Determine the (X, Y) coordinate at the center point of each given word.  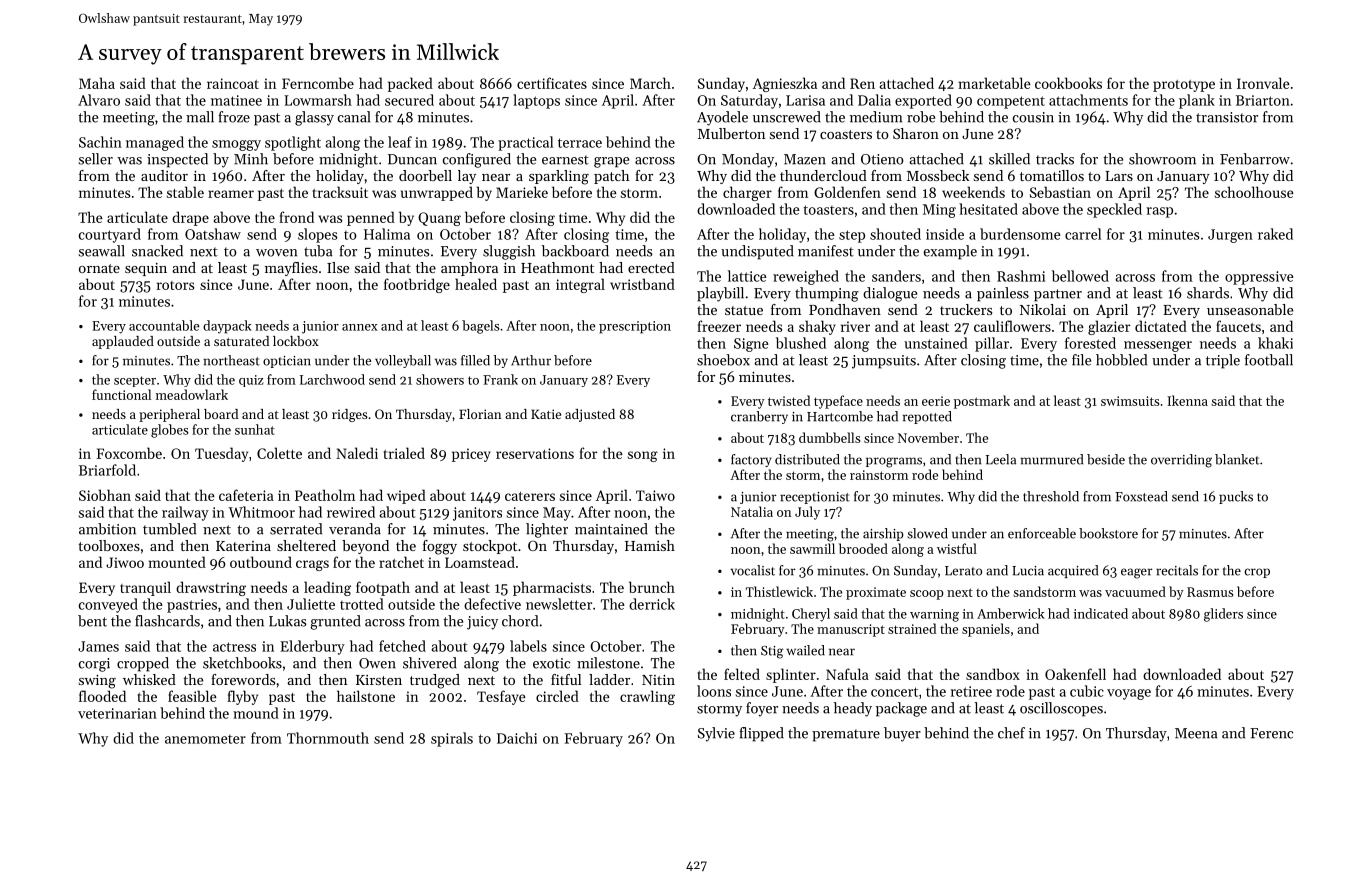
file (1081, 360)
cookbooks (1068, 83)
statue (744, 310)
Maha (97, 83)
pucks (1236, 497)
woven (276, 253)
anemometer (205, 739)
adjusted (590, 415)
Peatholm (325, 495)
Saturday (749, 101)
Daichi (517, 738)
